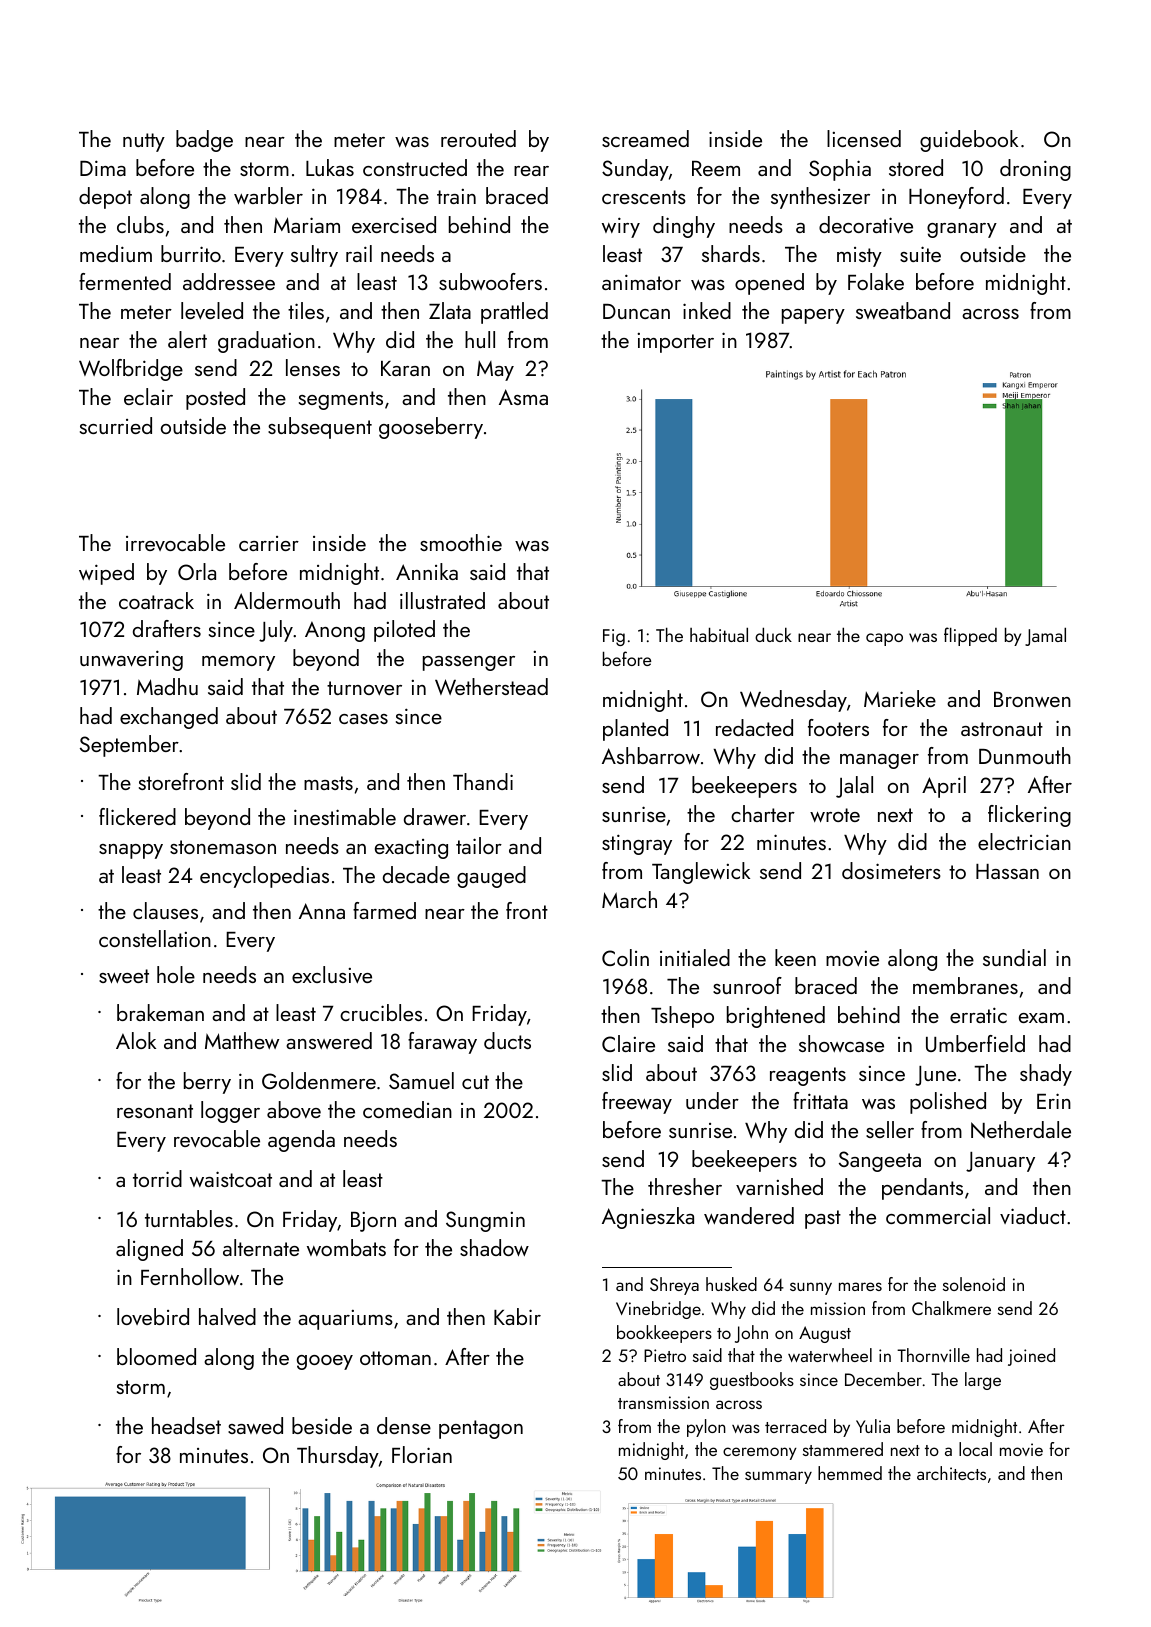 The width and height of the screenshot is (1151, 1627). What do you see at coordinates (103, 168) in the screenshot?
I see `Dima` at bounding box center [103, 168].
